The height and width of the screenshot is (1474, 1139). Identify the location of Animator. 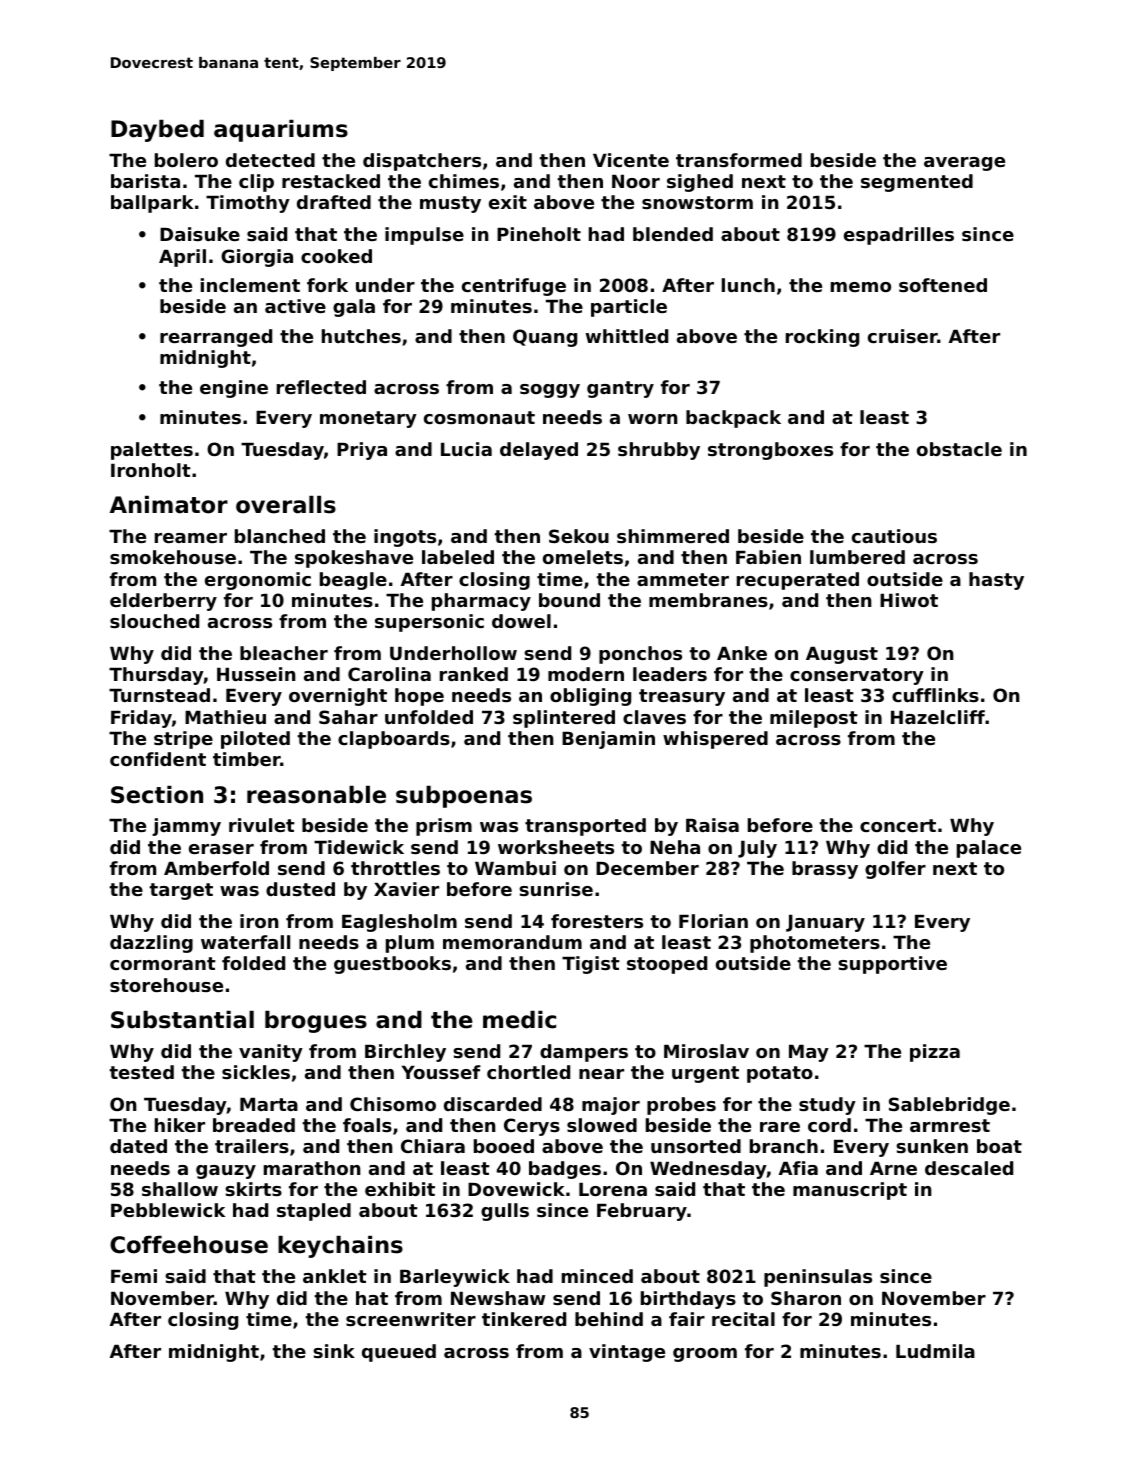
(169, 505).
